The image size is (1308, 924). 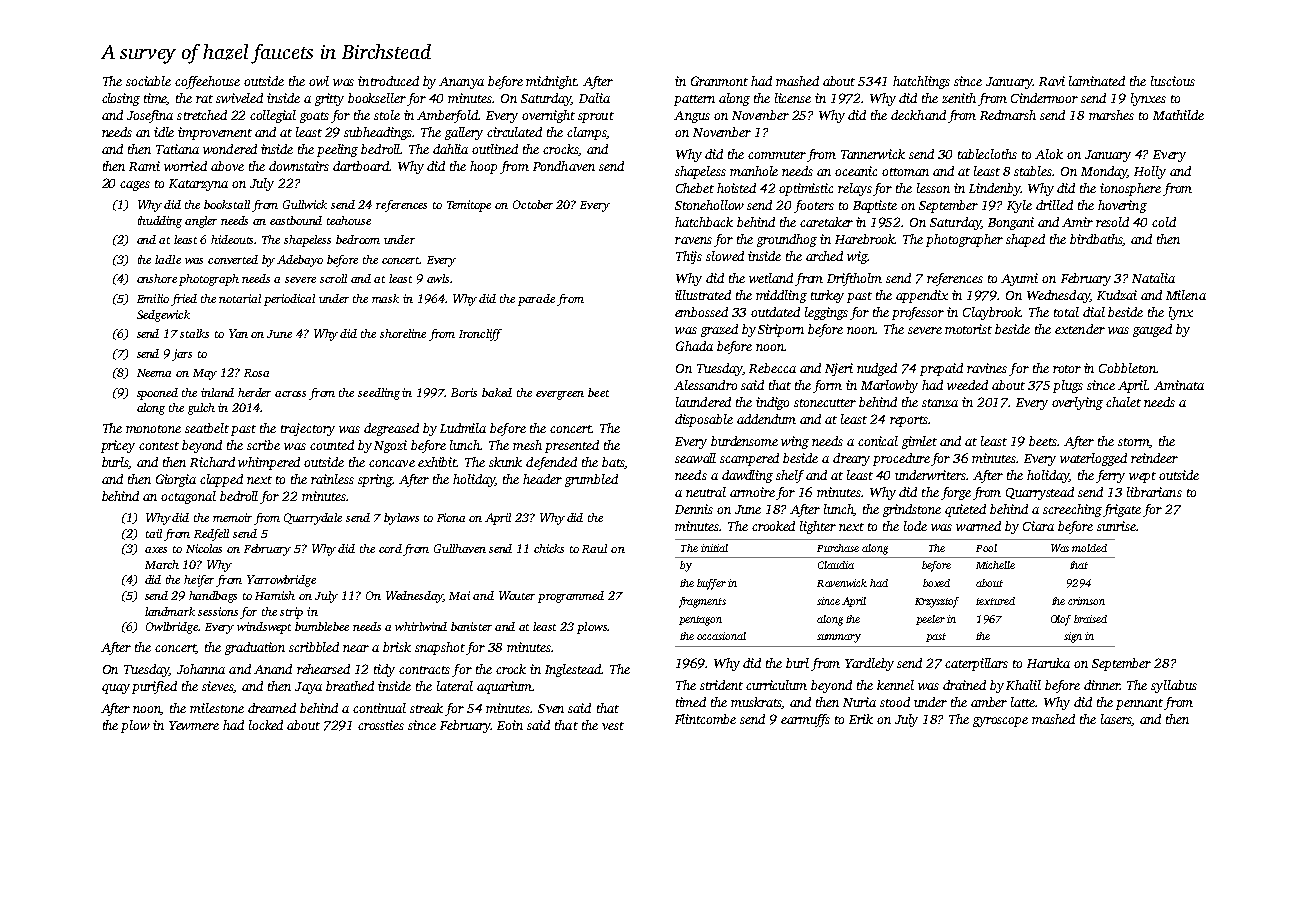 What do you see at coordinates (1040, 493) in the screenshot?
I see `Quarrystead` at bounding box center [1040, 493].
